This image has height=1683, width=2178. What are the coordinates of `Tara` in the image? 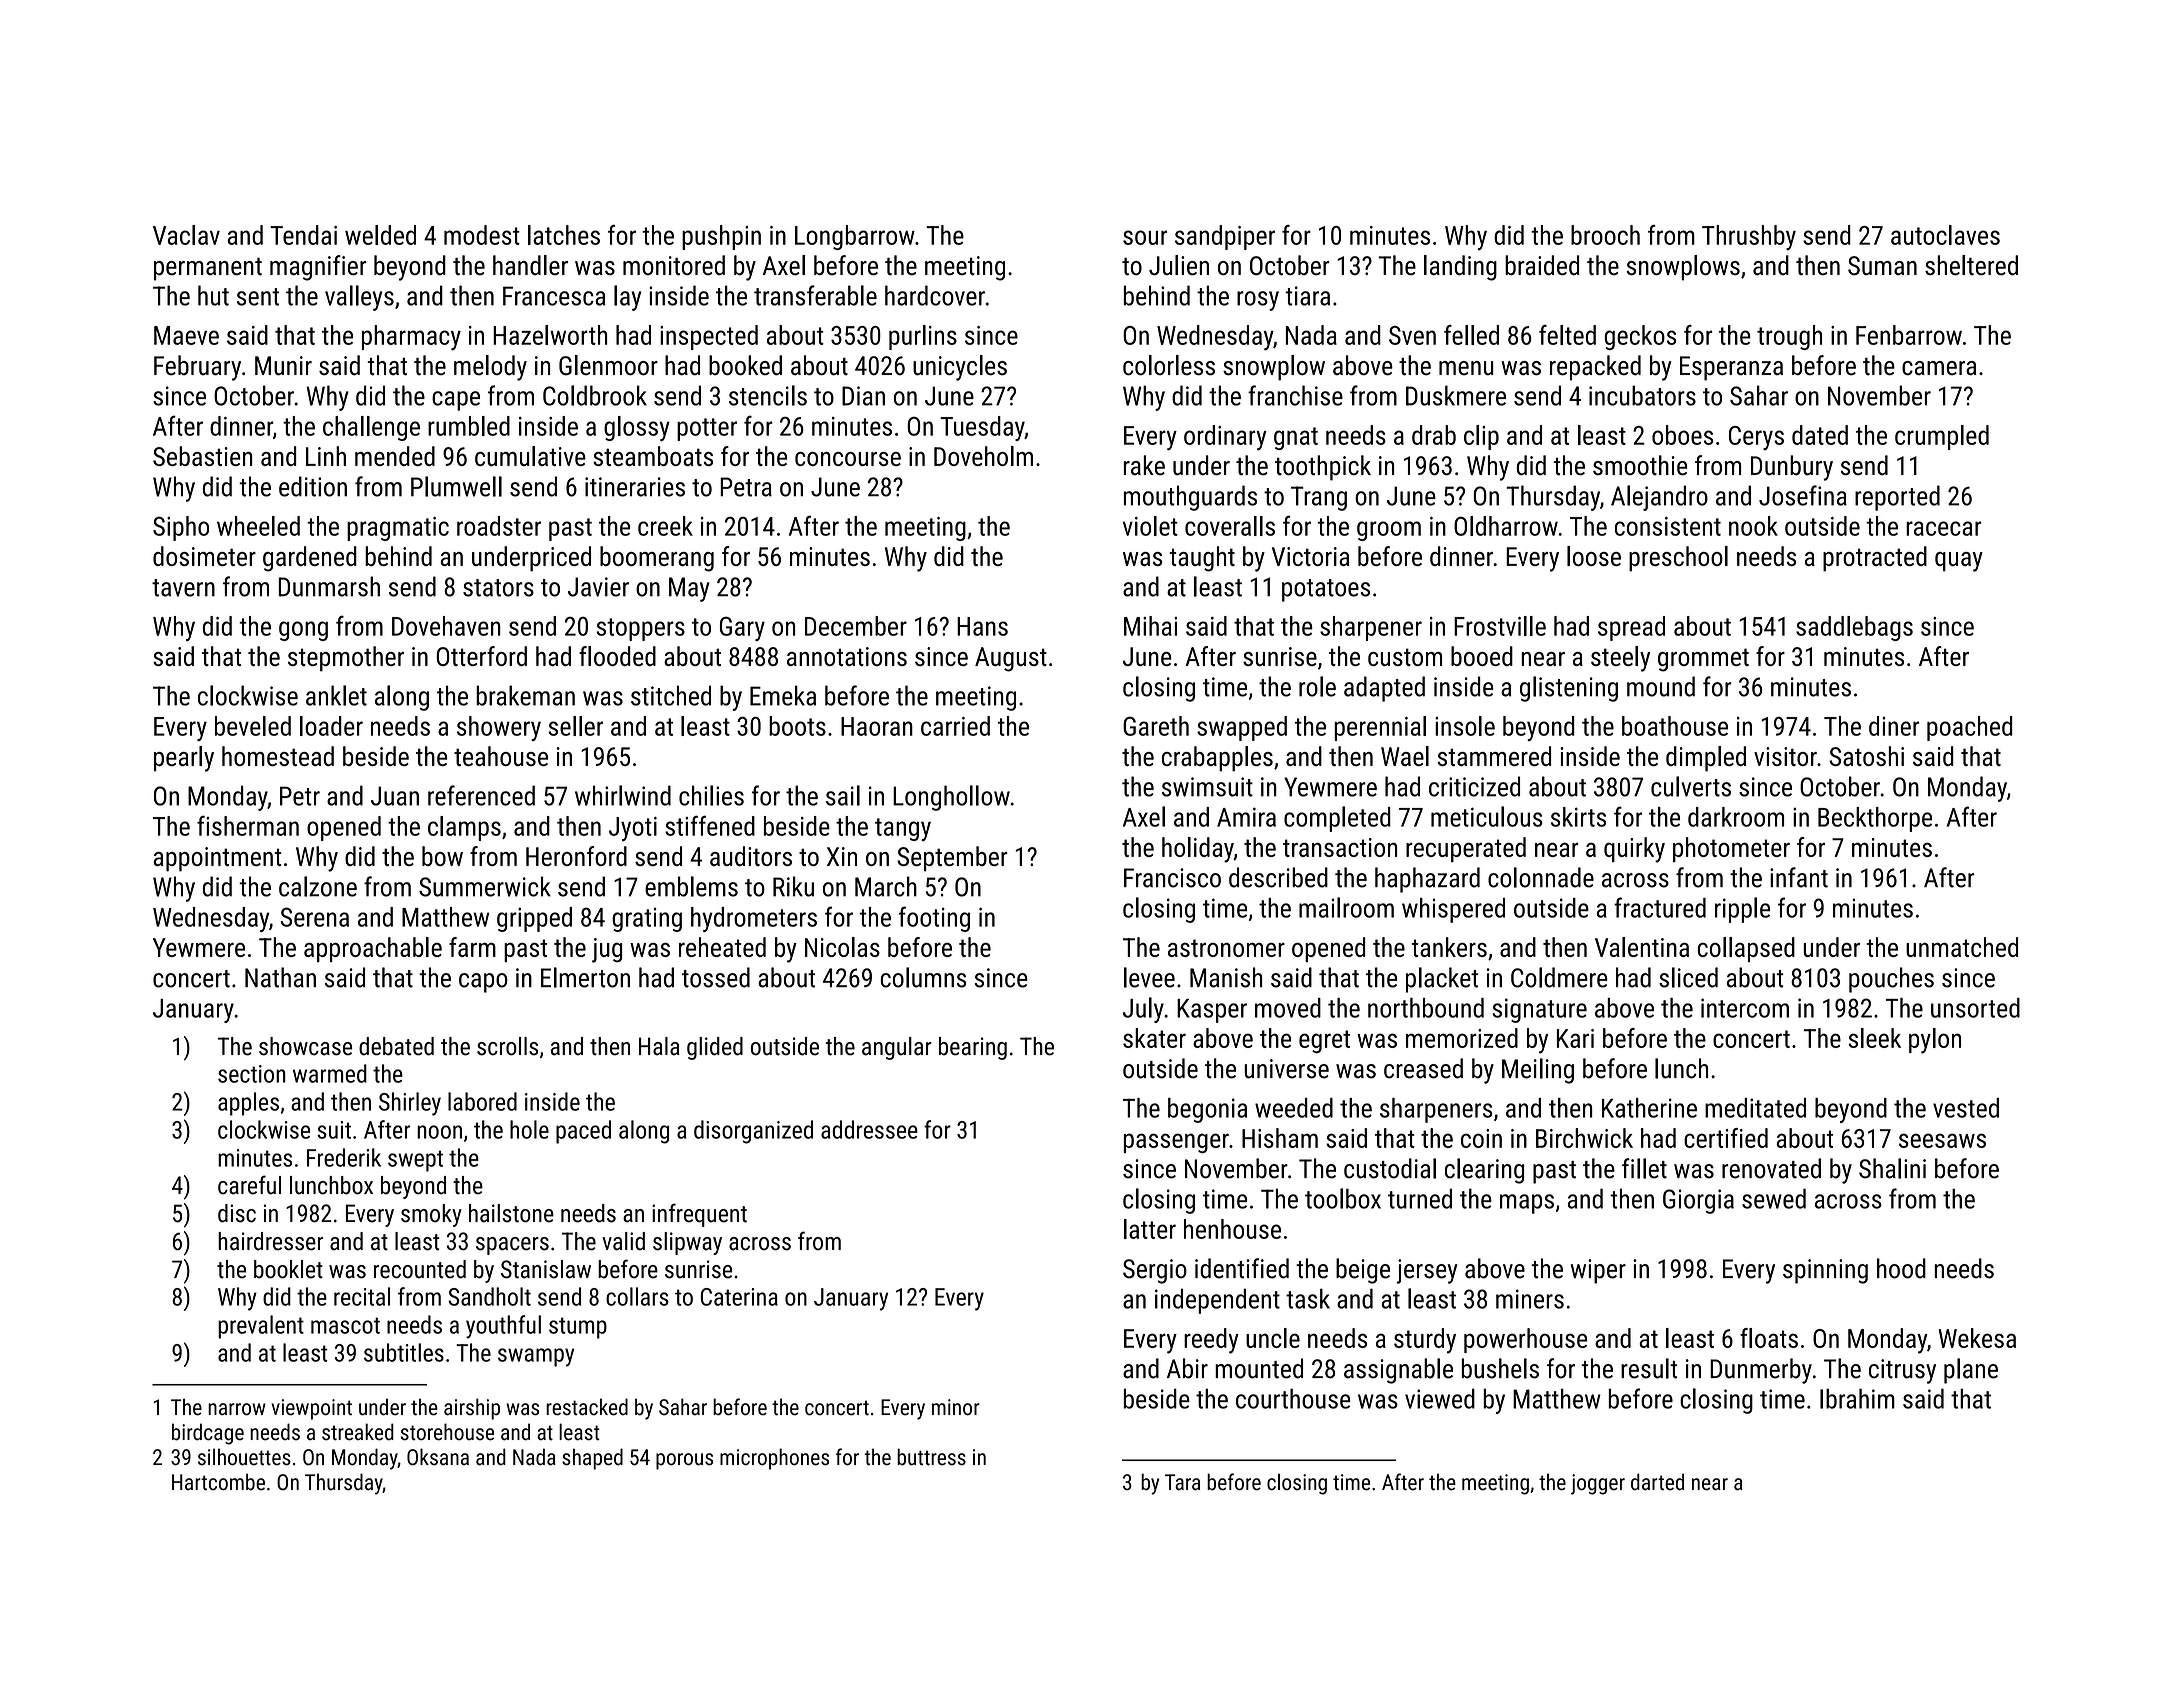 It's located at (1182, 1482).
